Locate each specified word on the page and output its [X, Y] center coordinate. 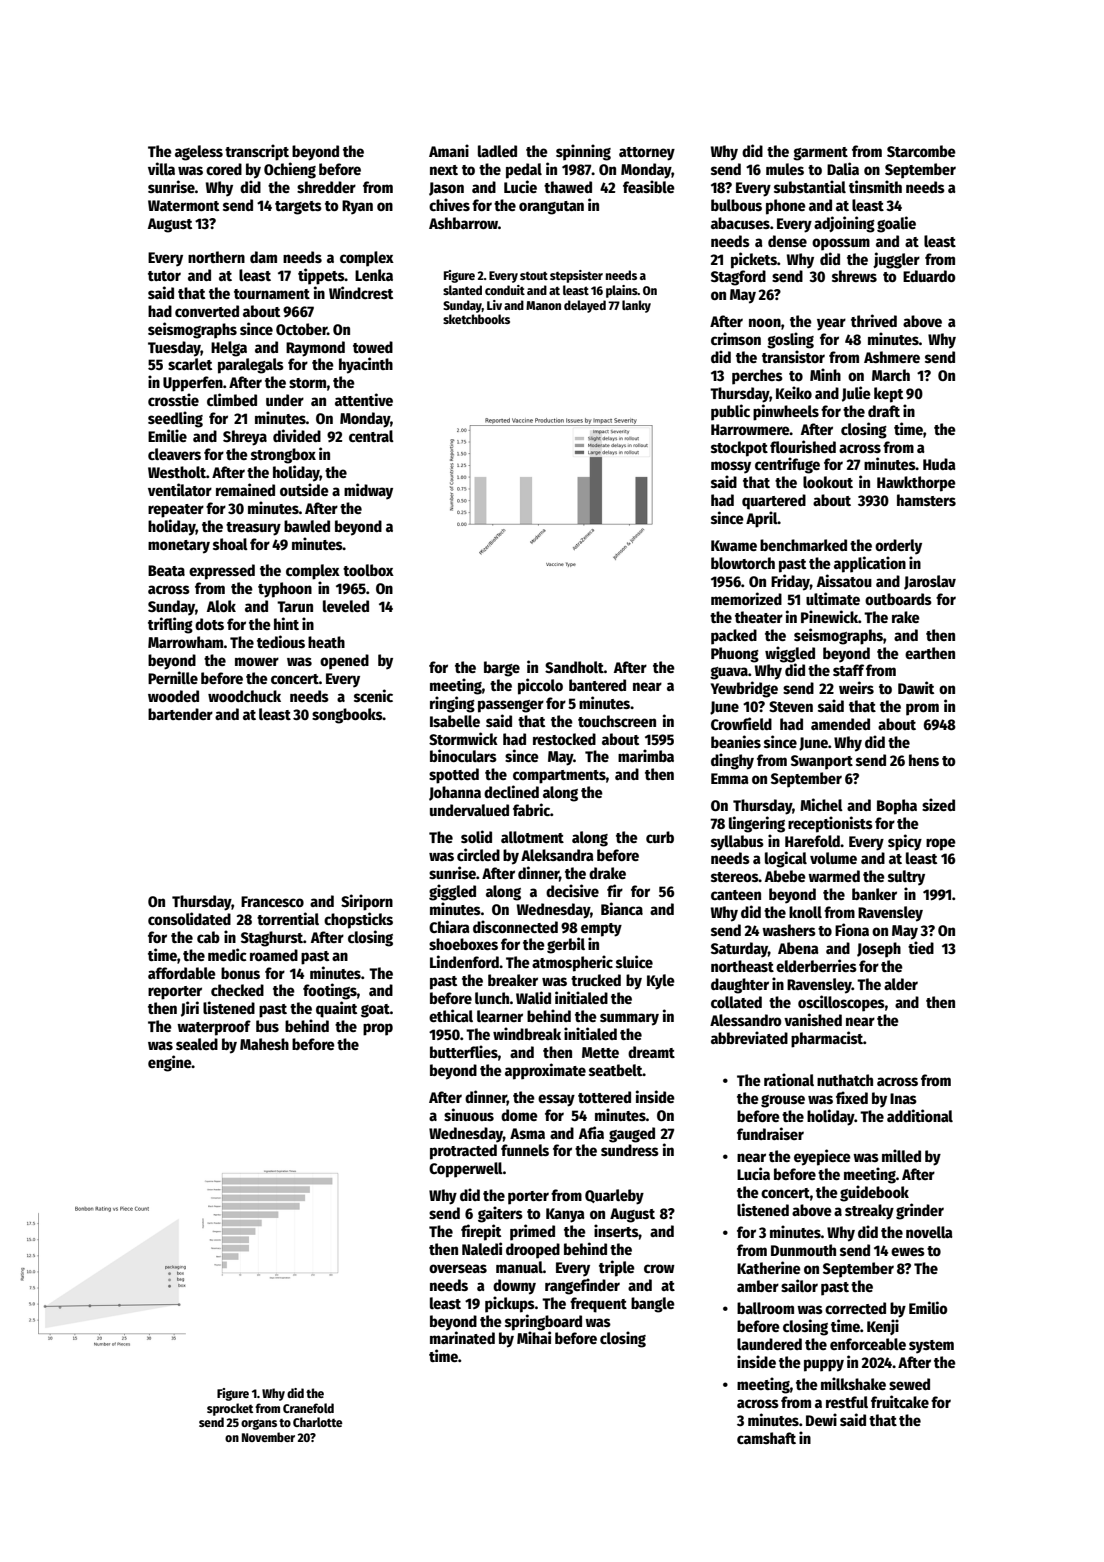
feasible [649, 186]
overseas [458, 1268]
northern [216, 257]
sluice [634, 961]
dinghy [732, 761]
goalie [896, 224]
